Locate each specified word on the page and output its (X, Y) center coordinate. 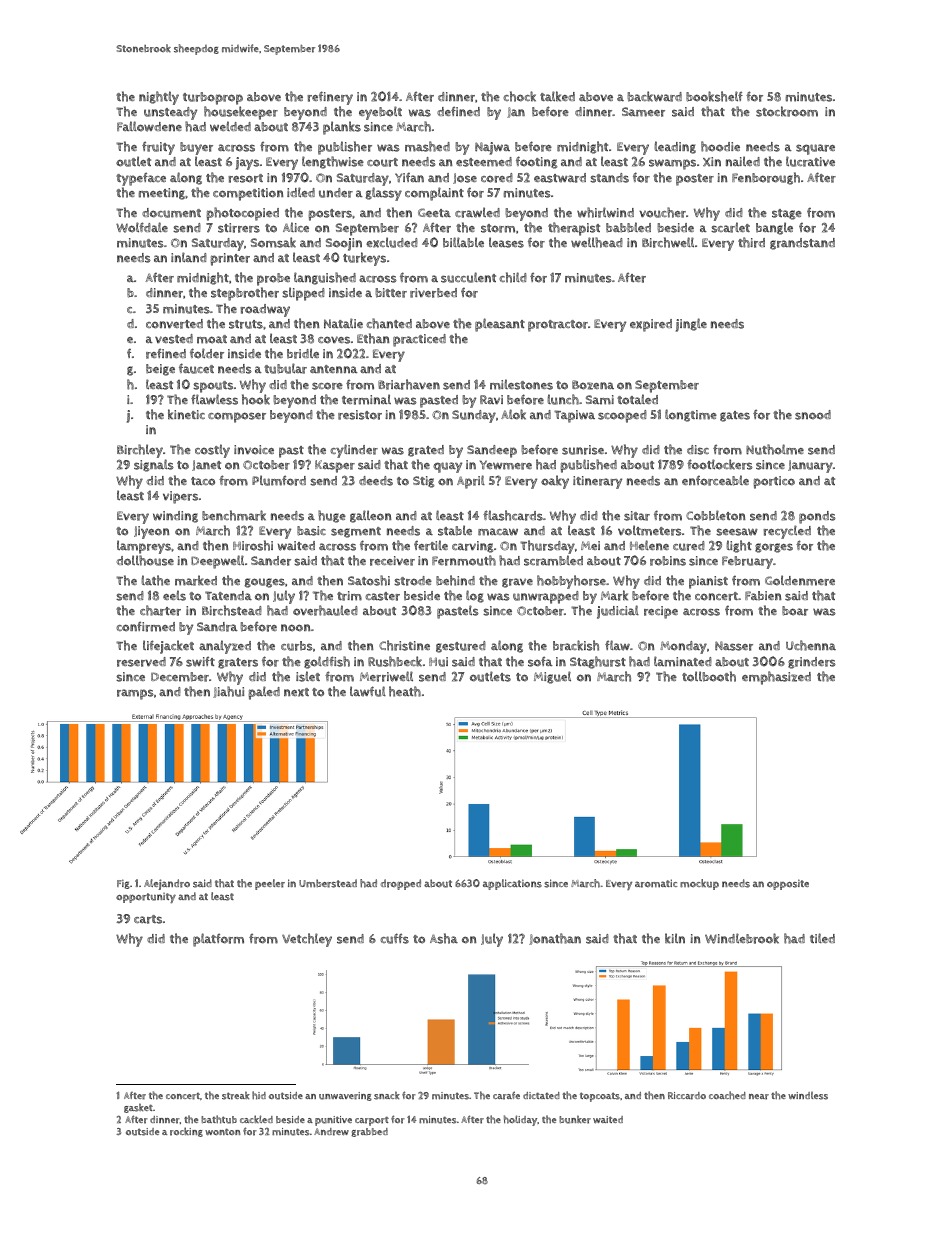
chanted (389, 323)
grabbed (369, 1132)
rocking (186, 1132)
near (759, 1097)
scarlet (730, 227)
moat (212, 339)
